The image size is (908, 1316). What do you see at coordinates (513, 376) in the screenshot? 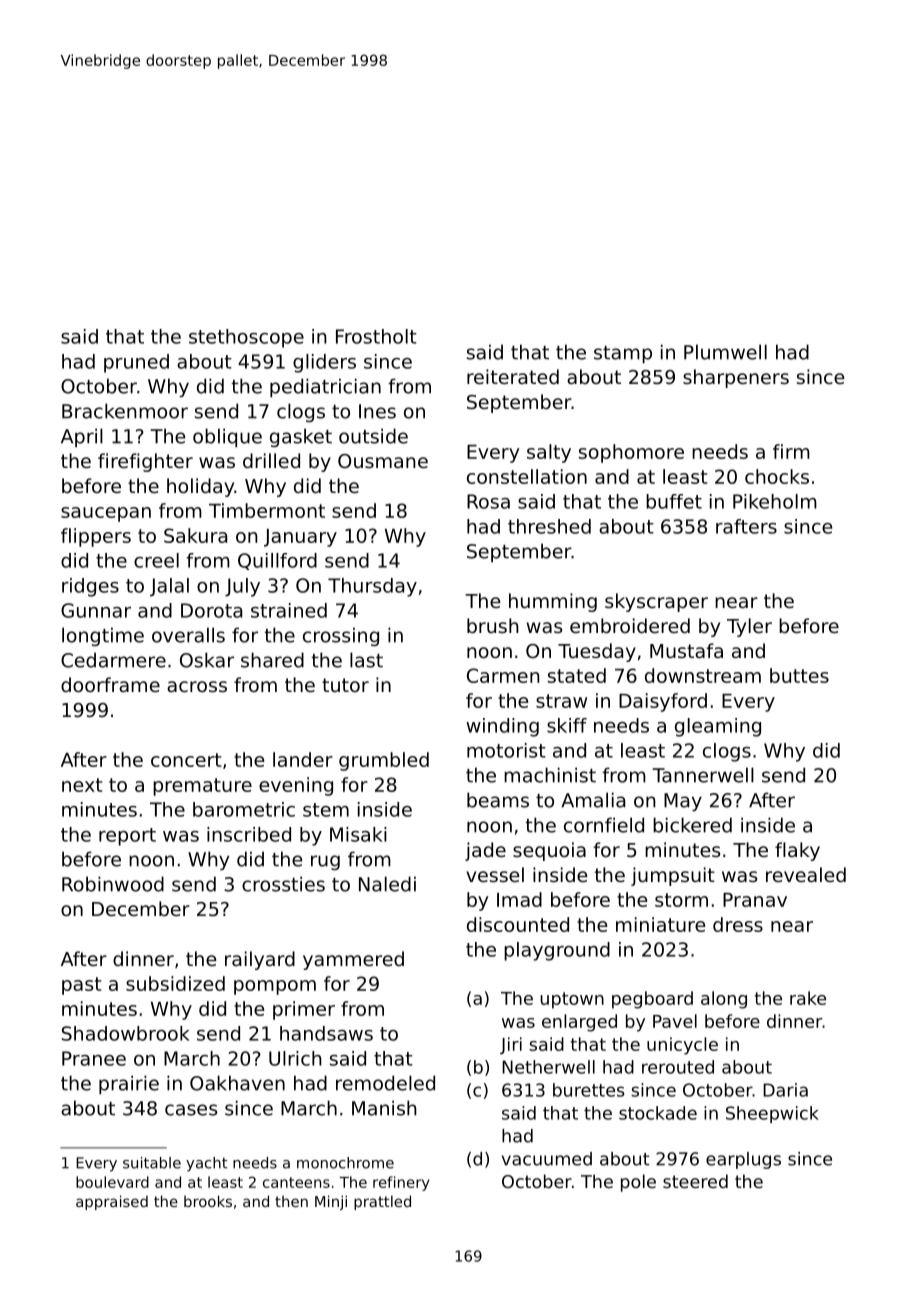
I see `reiterated` at bounding box center [513, 376].
